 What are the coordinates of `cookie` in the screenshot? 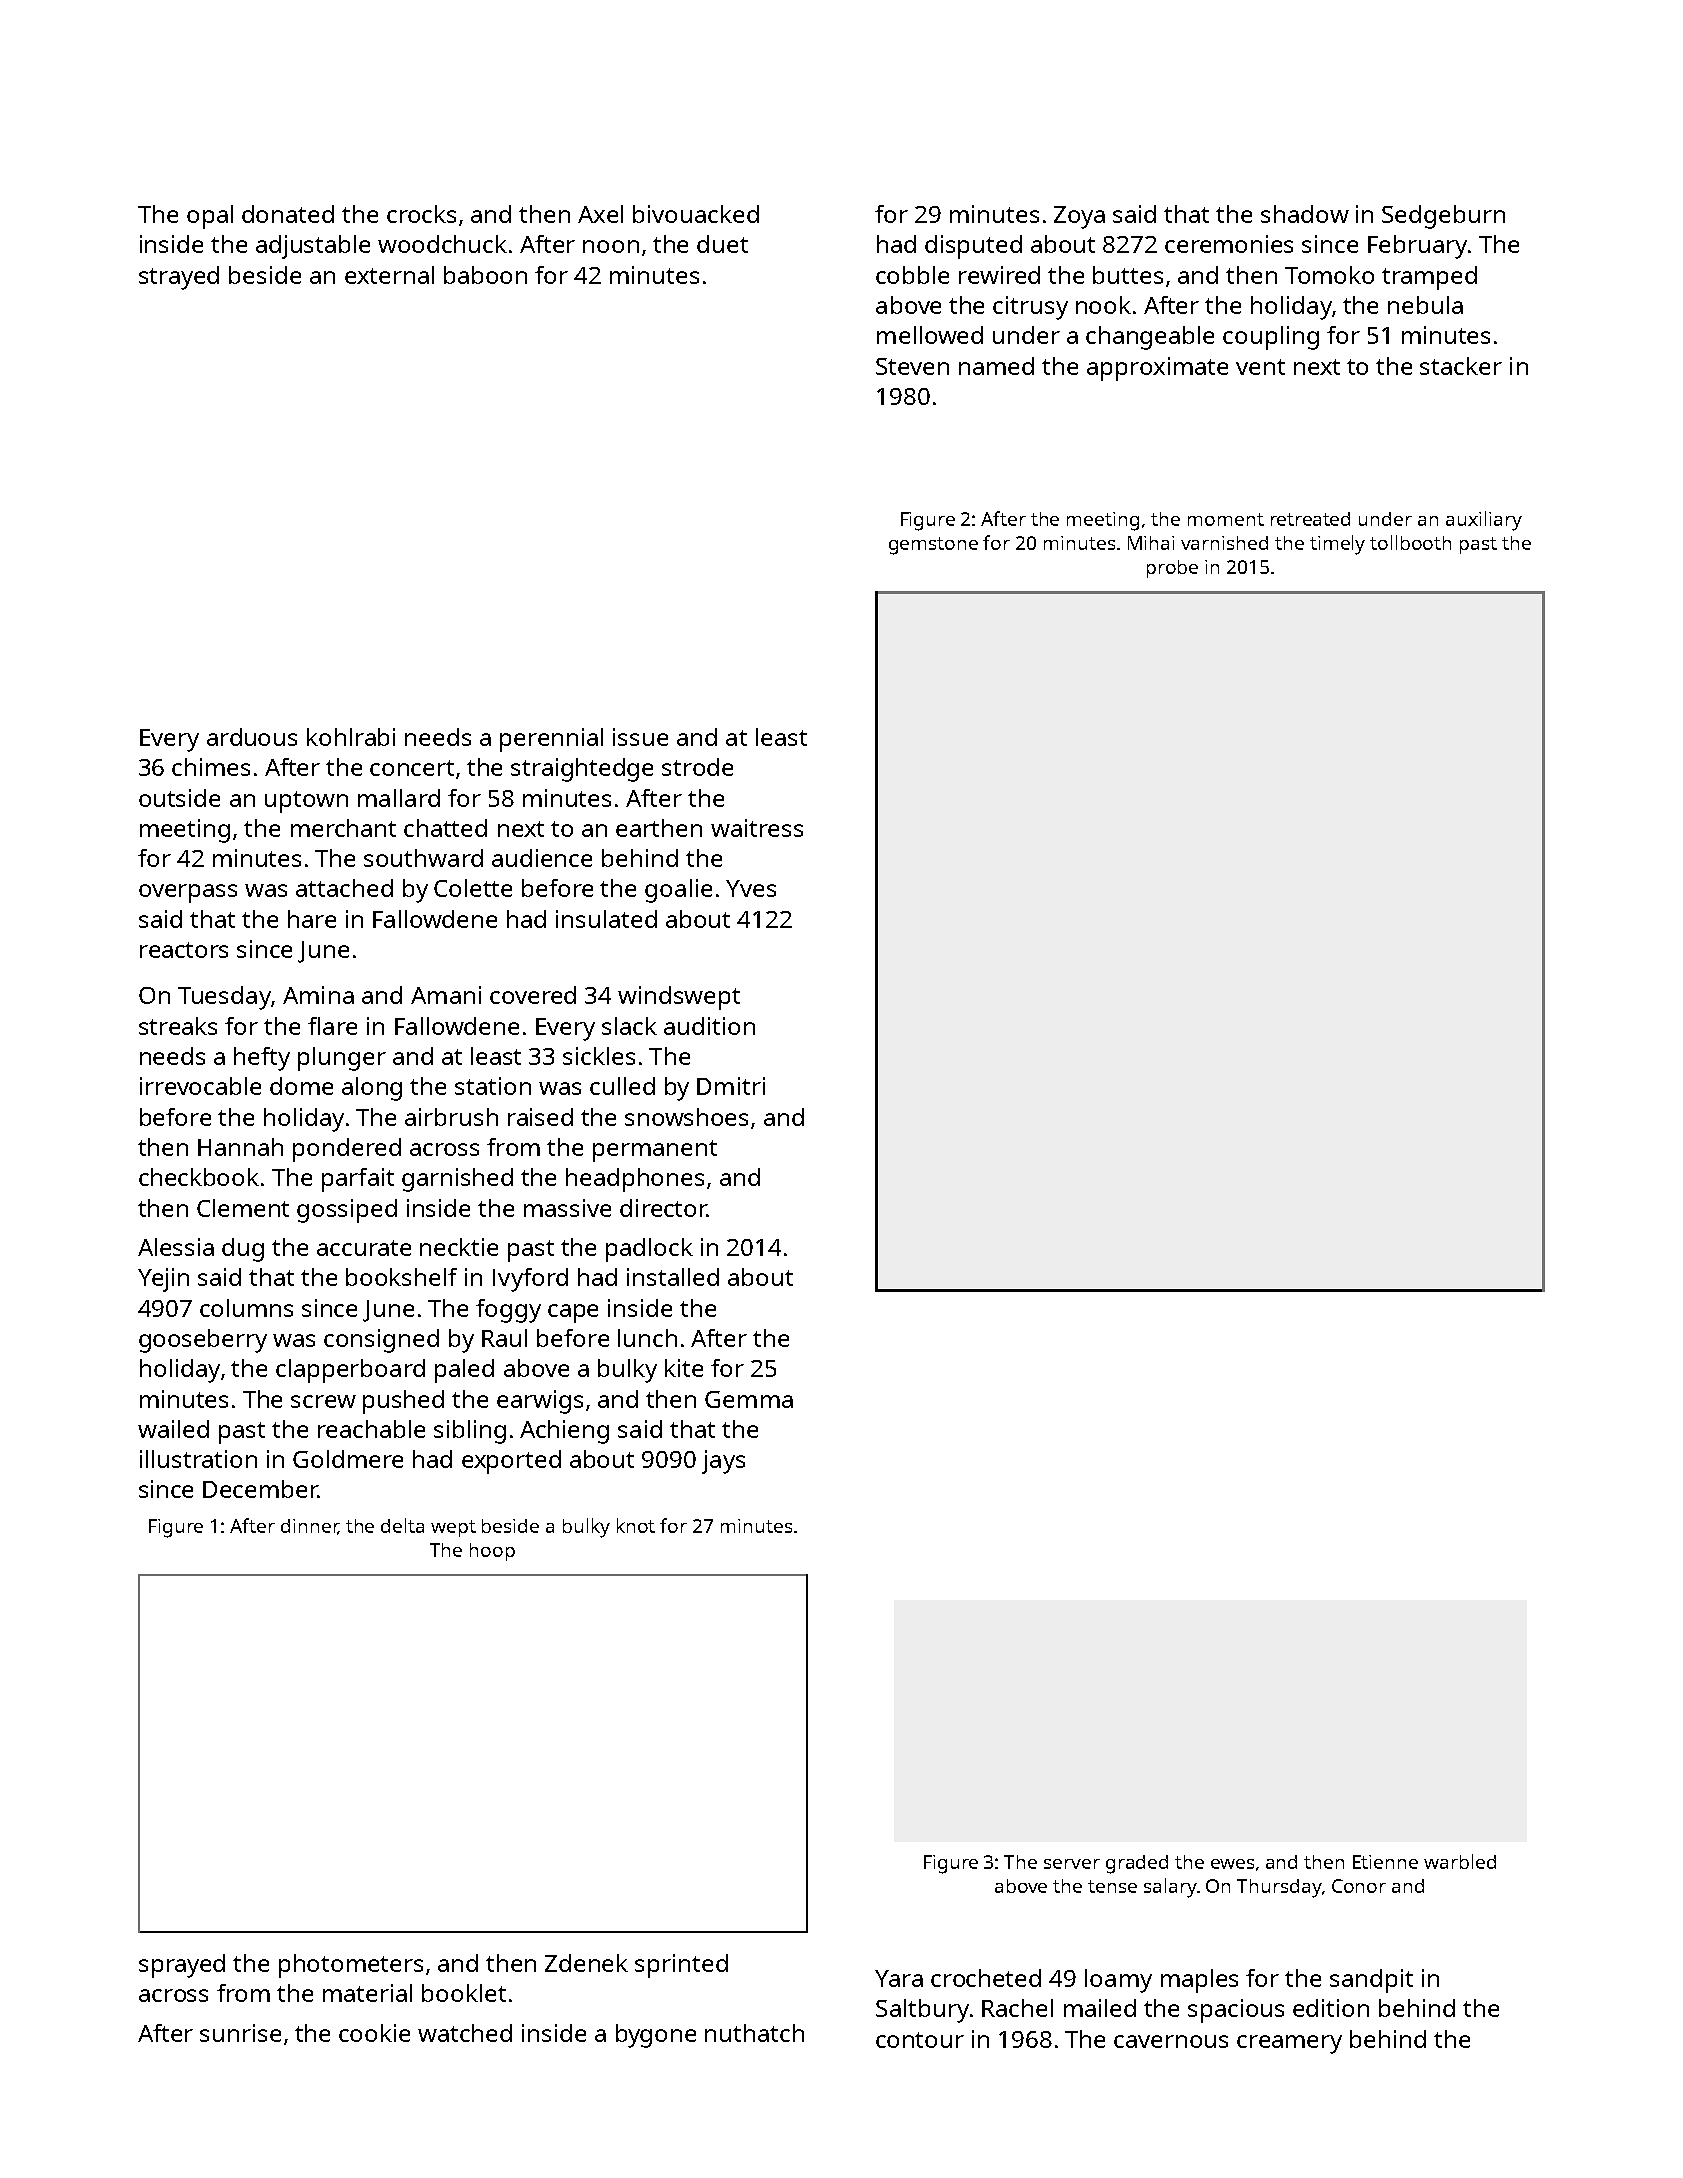 It's located at (374, 2033).
